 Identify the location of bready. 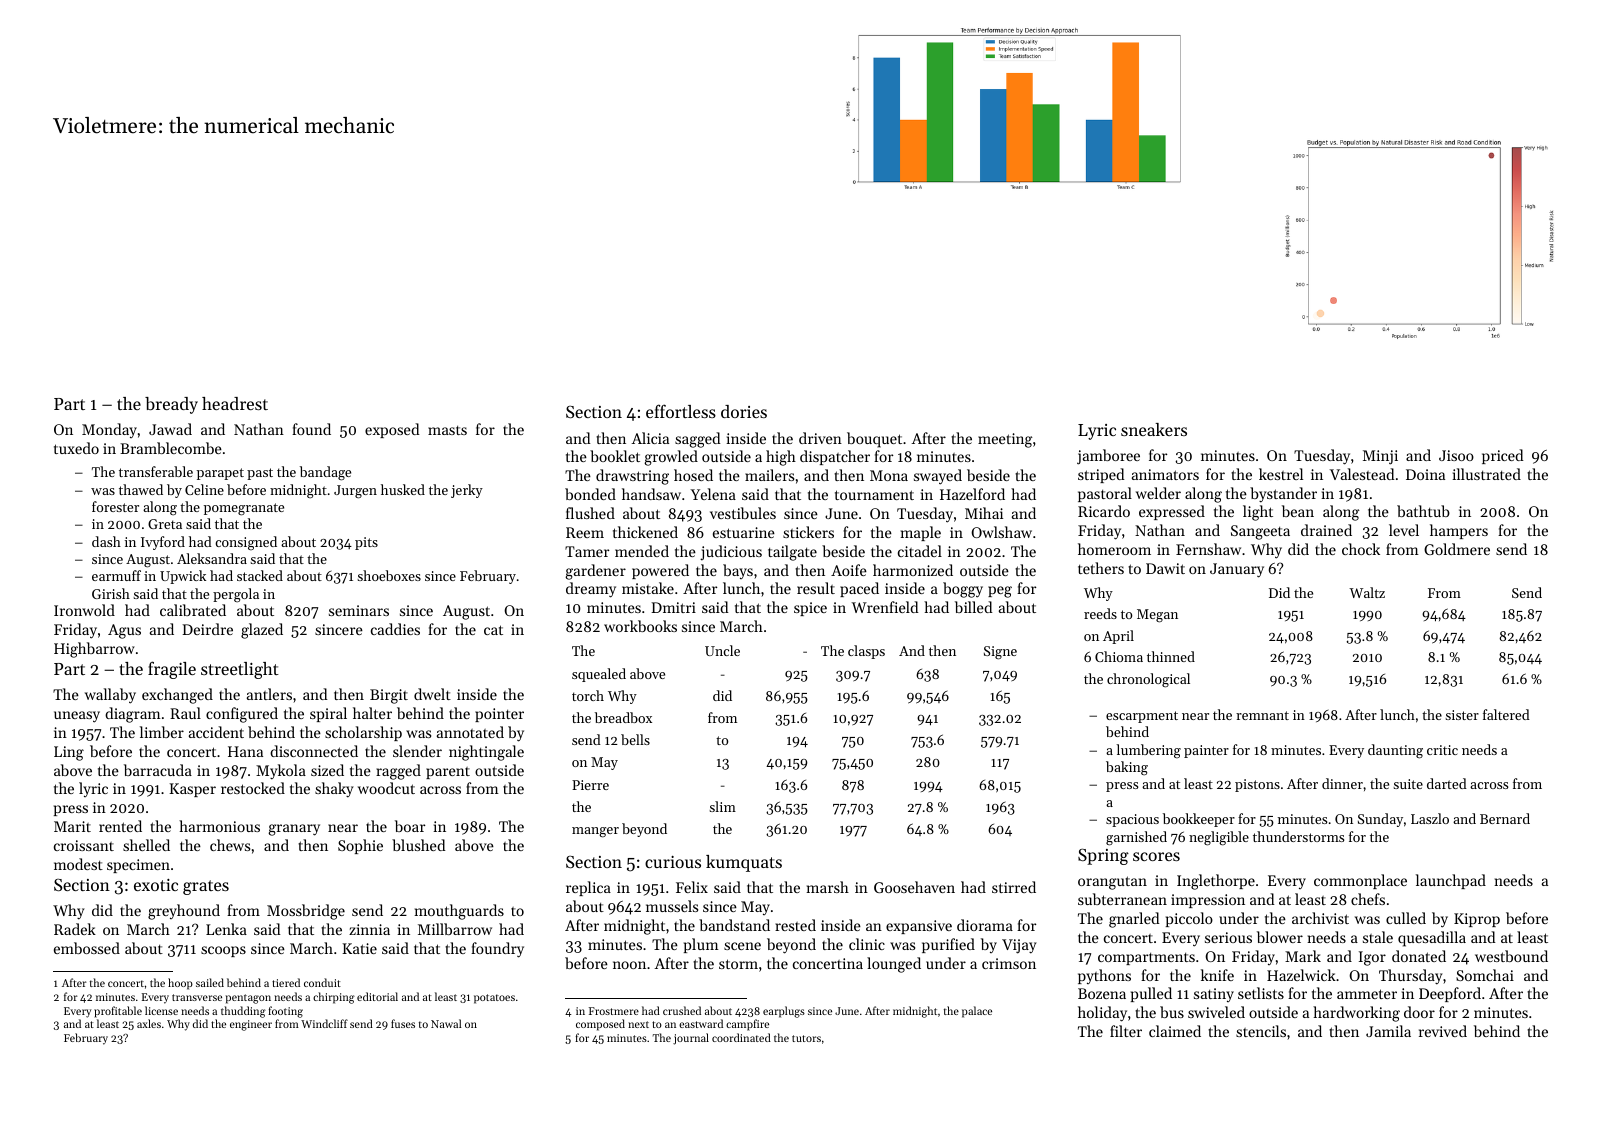
(171, 405).
